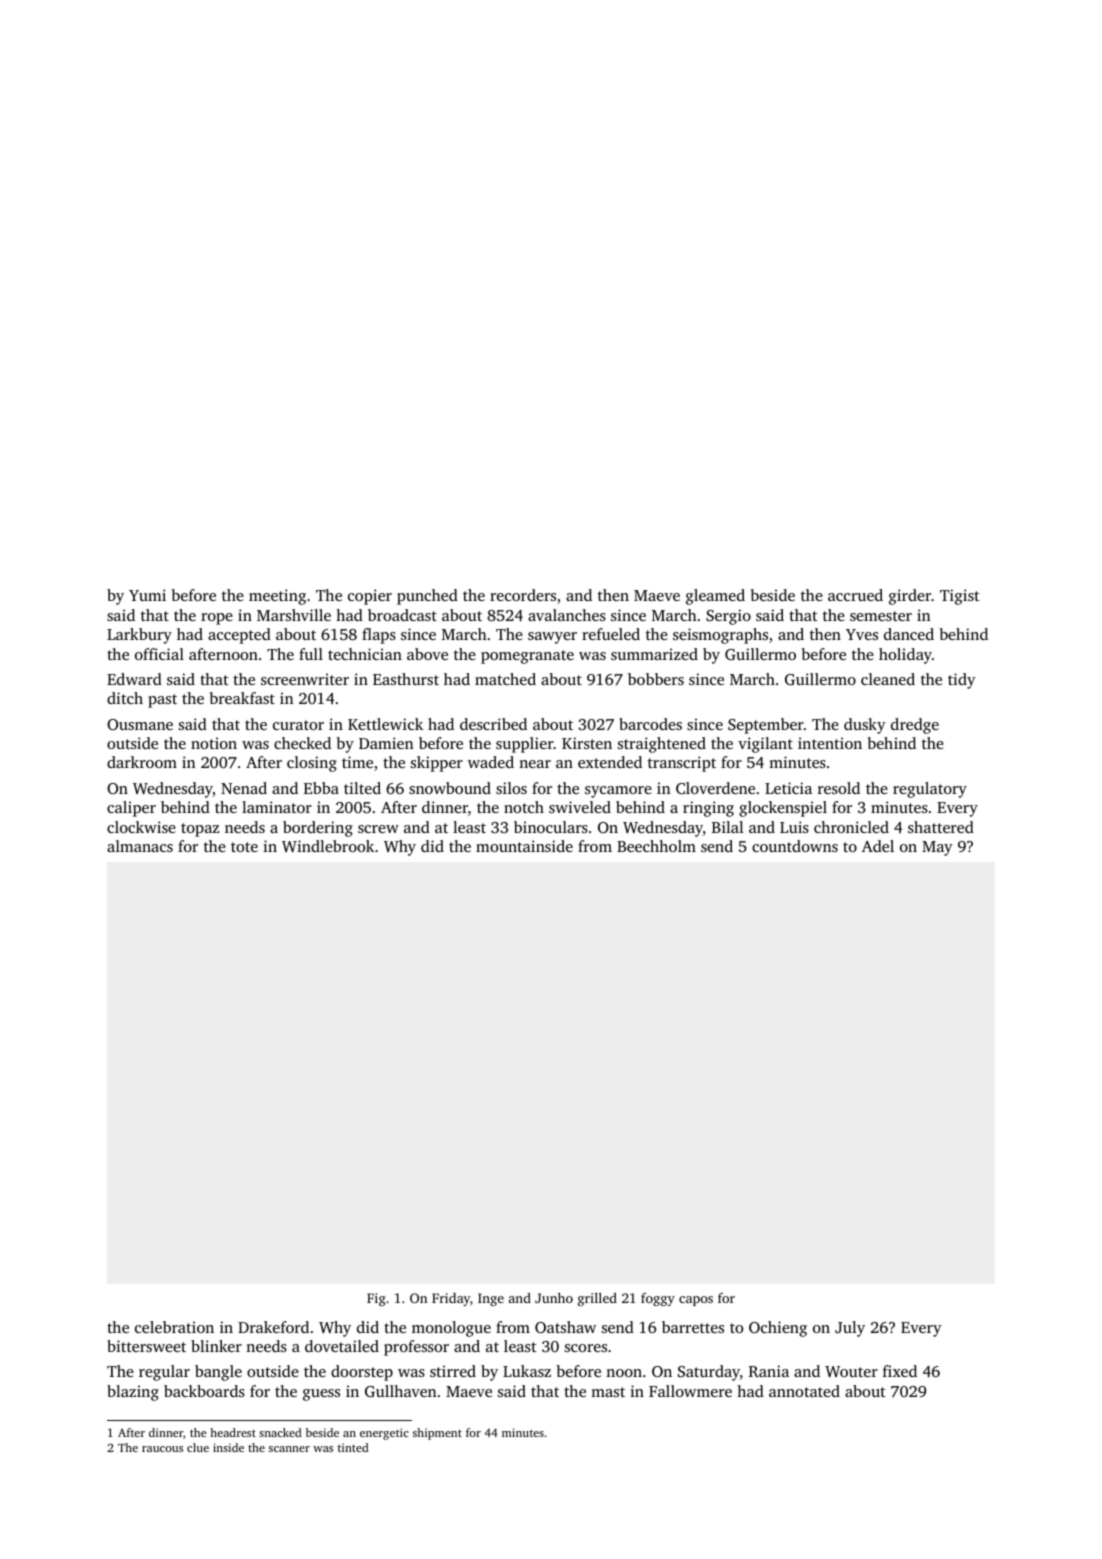 The image size is (1102, 1559). I want to click on almanacs, so click(140, 846).
